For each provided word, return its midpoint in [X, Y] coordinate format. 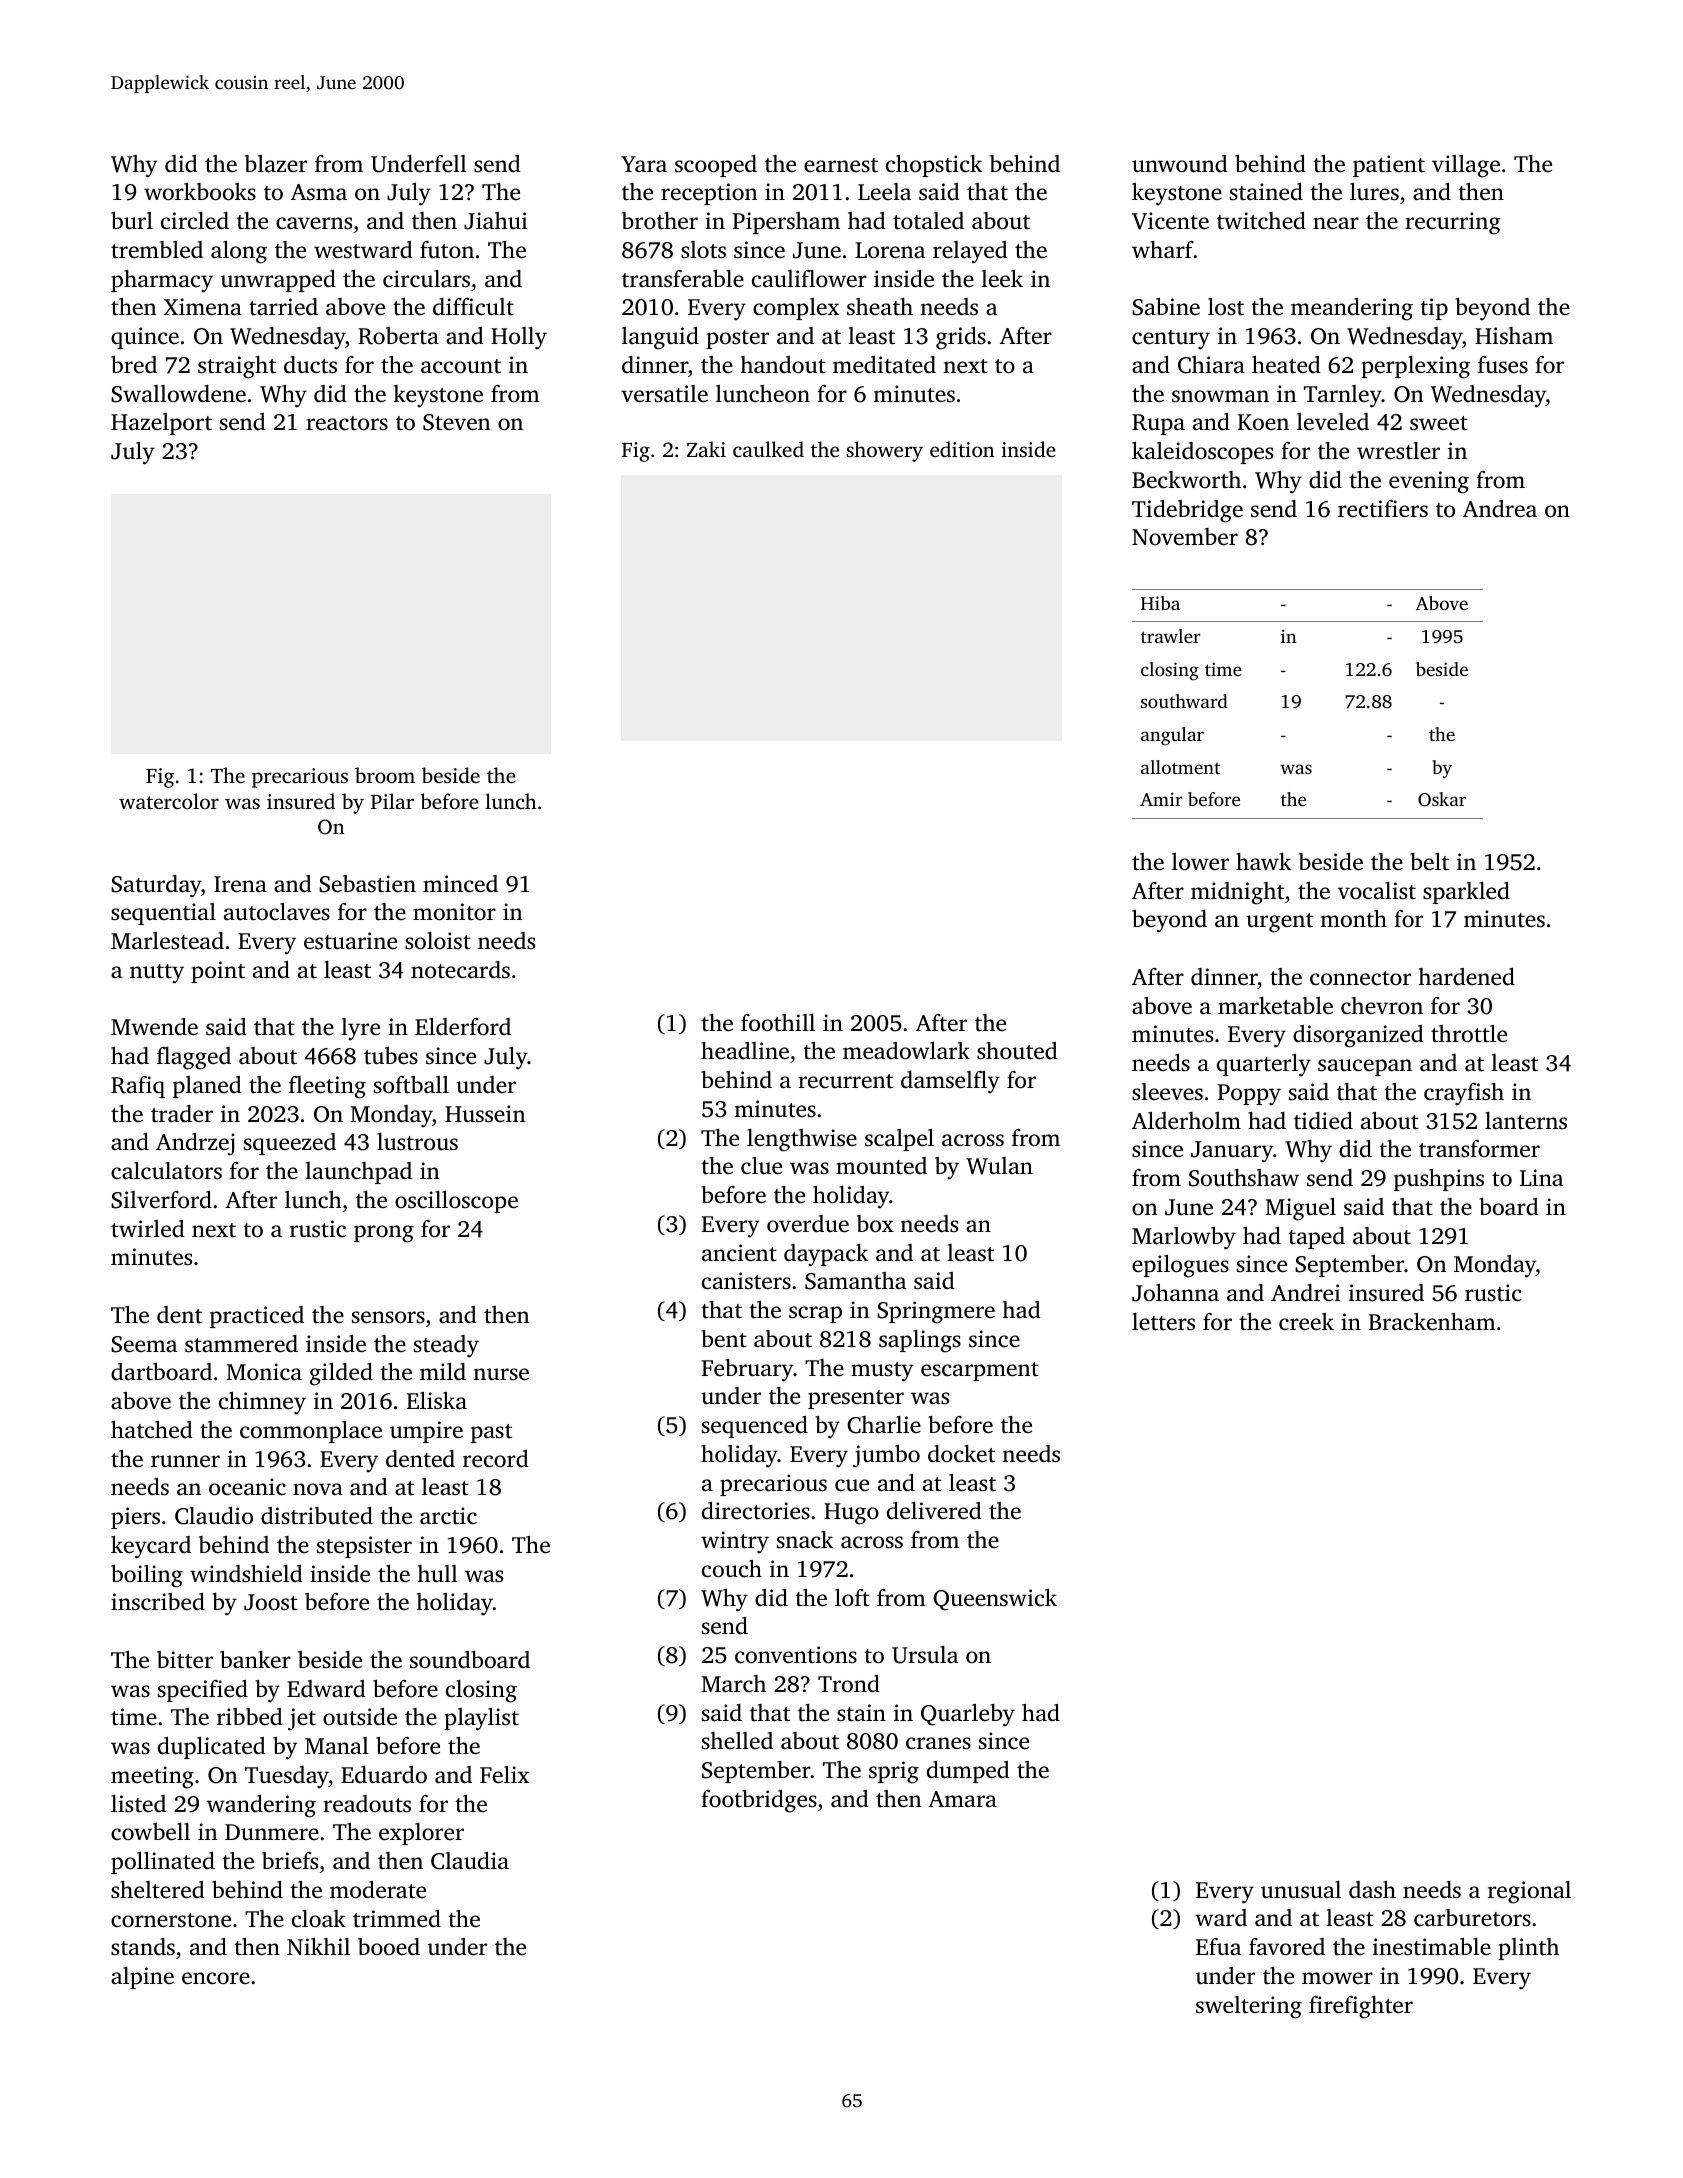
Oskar [1442, 799]
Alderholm [1186, 1120]
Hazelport [161, 424]
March [733, 1684]
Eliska [436, 1401]
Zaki [706, 449]
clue [761, 1166]
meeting [152, 1777]
